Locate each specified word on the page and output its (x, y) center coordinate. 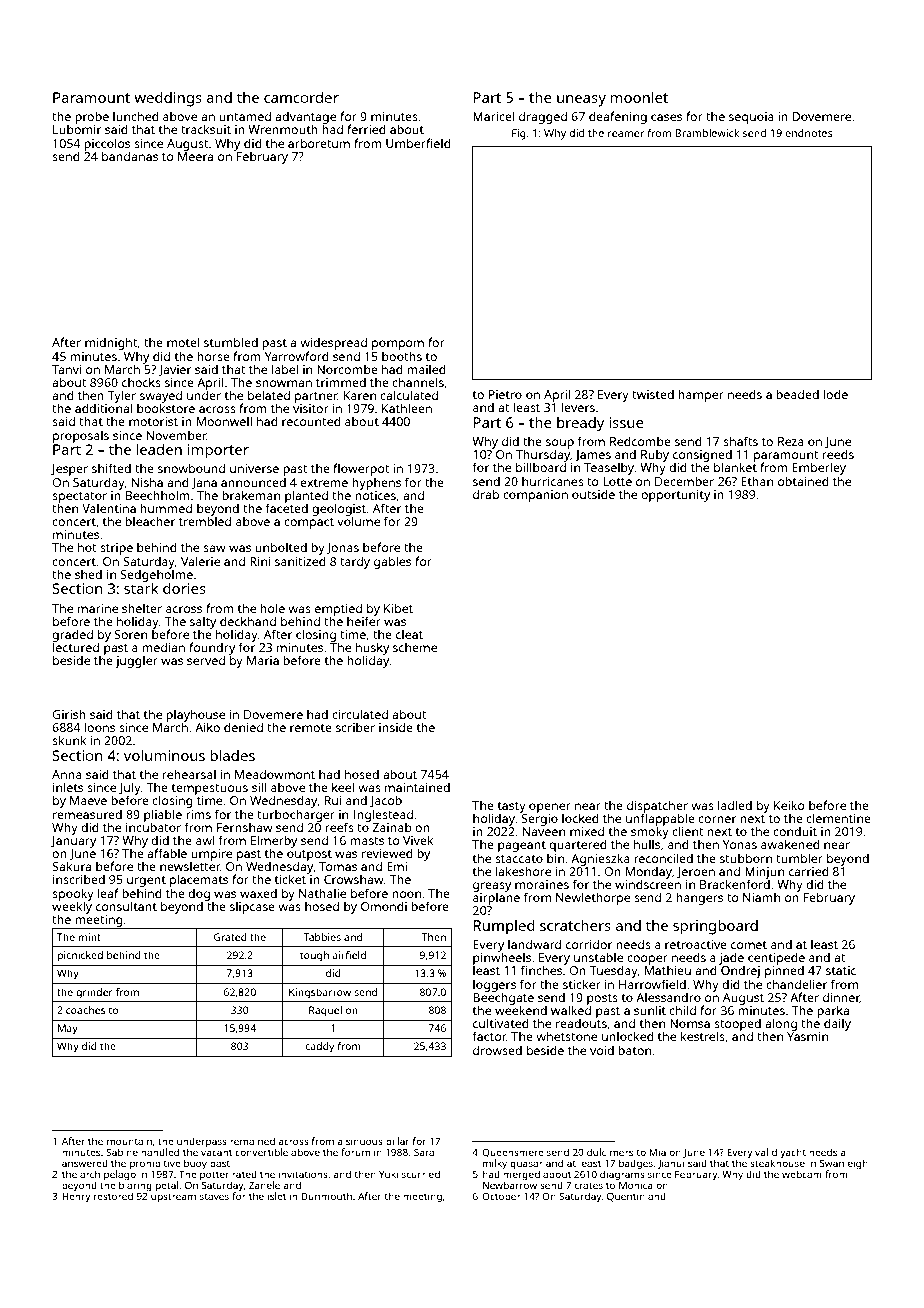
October (501, 1196)
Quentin (626, 1197)
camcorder (301, 97)
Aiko (207, 727)
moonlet (639, 97)
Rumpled (504, 927)
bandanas (130, 156)
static (841, 970)
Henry (76, 1198)
